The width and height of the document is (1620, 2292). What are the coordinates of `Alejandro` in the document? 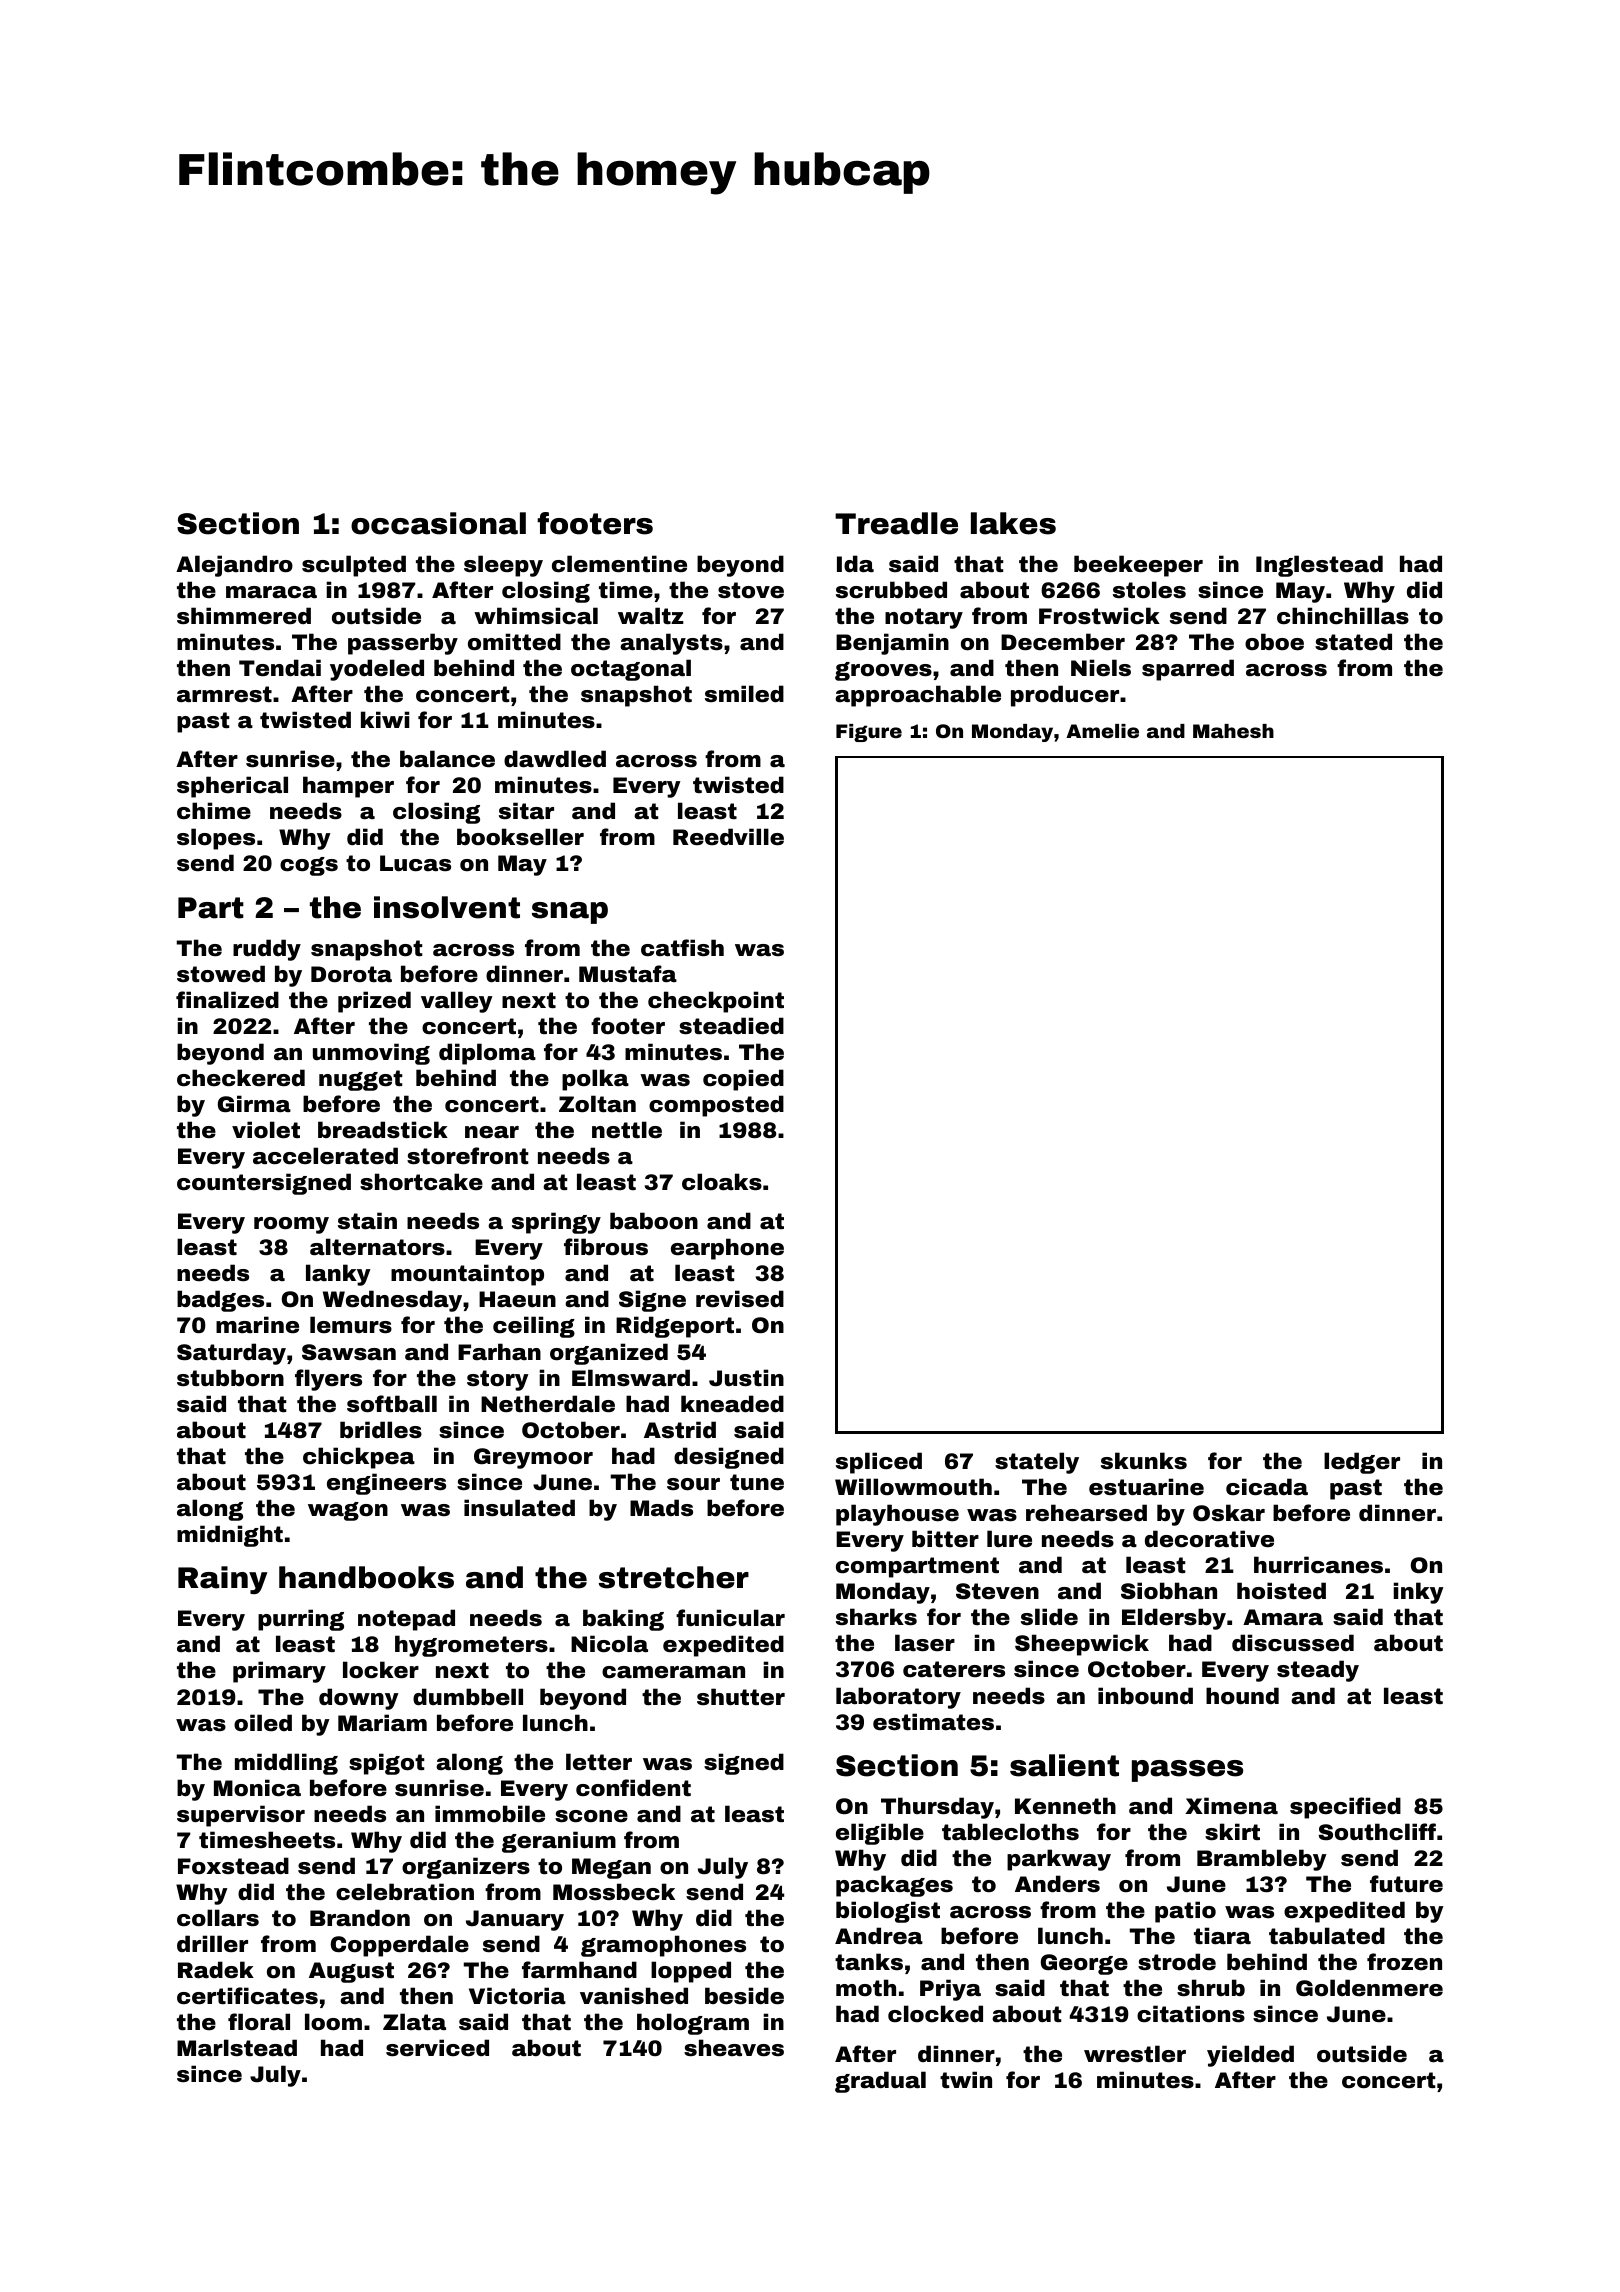 It's located at (234, 566).
